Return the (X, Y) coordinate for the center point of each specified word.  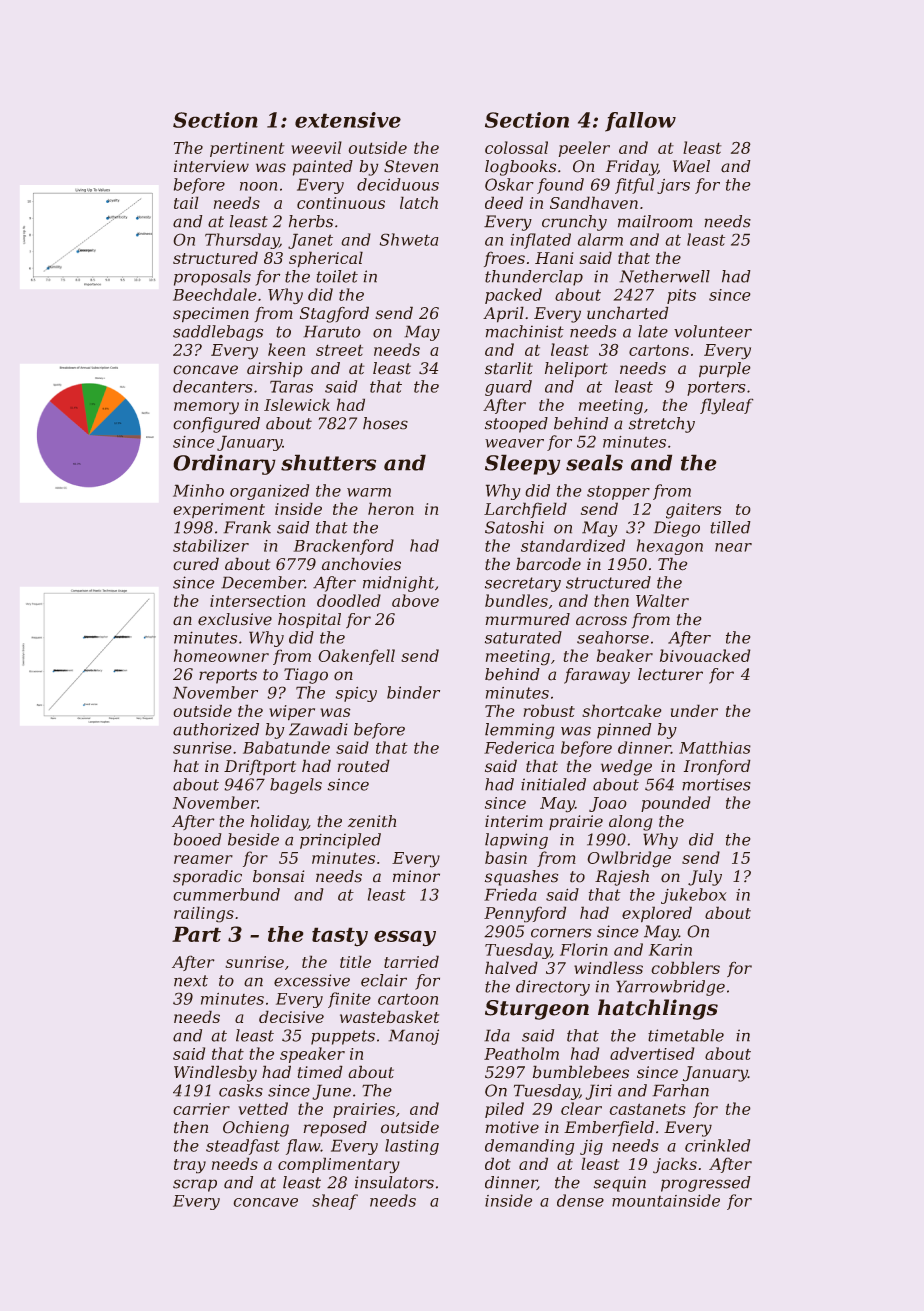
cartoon (408, 999)
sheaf (335, 1202)
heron (391, 508)
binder (413, 692)
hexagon (669, 547)
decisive (291, 1016)
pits (681, 296)
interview (211, 166)
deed (504, 202)
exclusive (235, 619)
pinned (624, 731)
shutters (328, 462)
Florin (584, 949)
